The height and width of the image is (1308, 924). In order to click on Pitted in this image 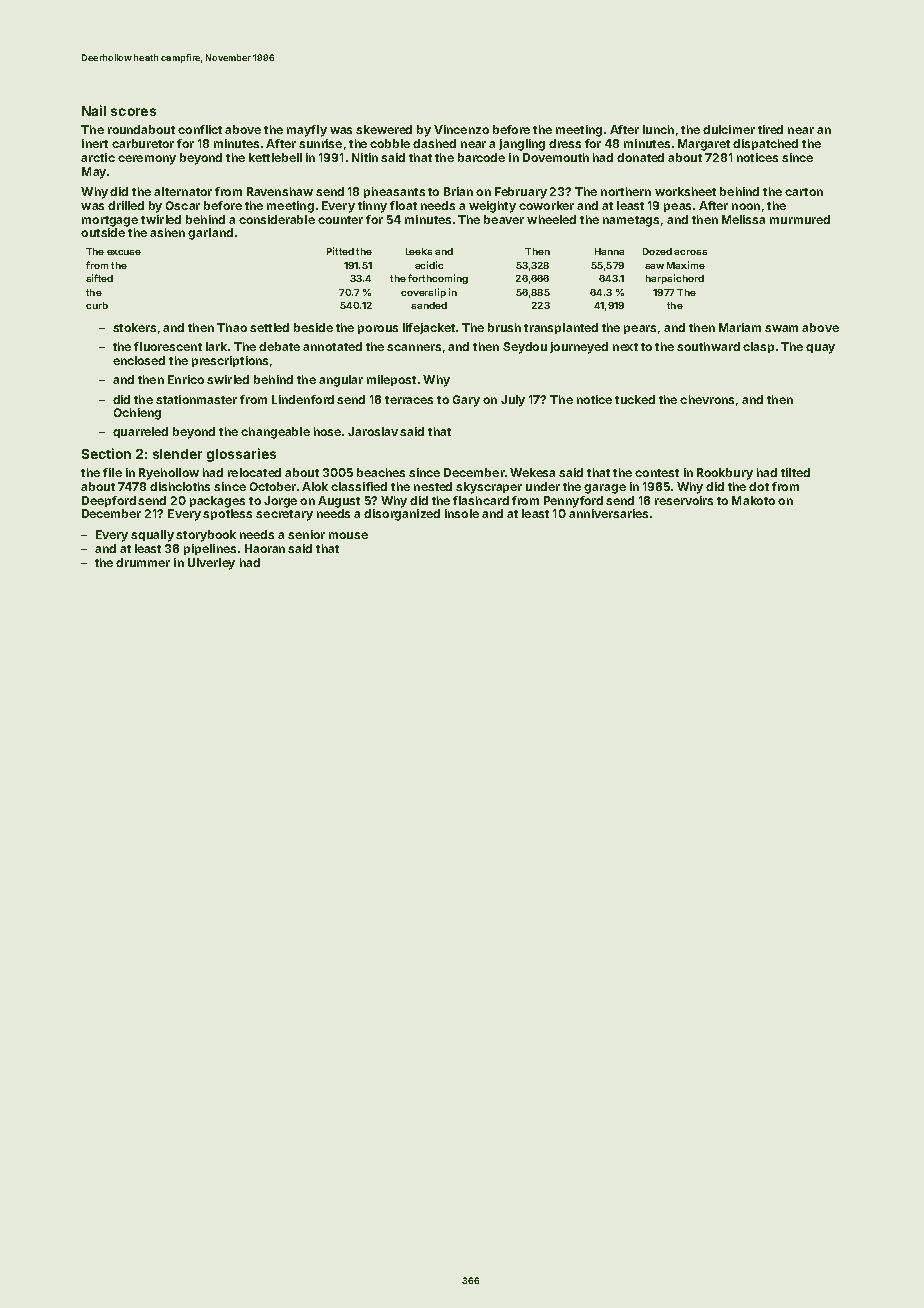, I will do `click(340, 251)`.
